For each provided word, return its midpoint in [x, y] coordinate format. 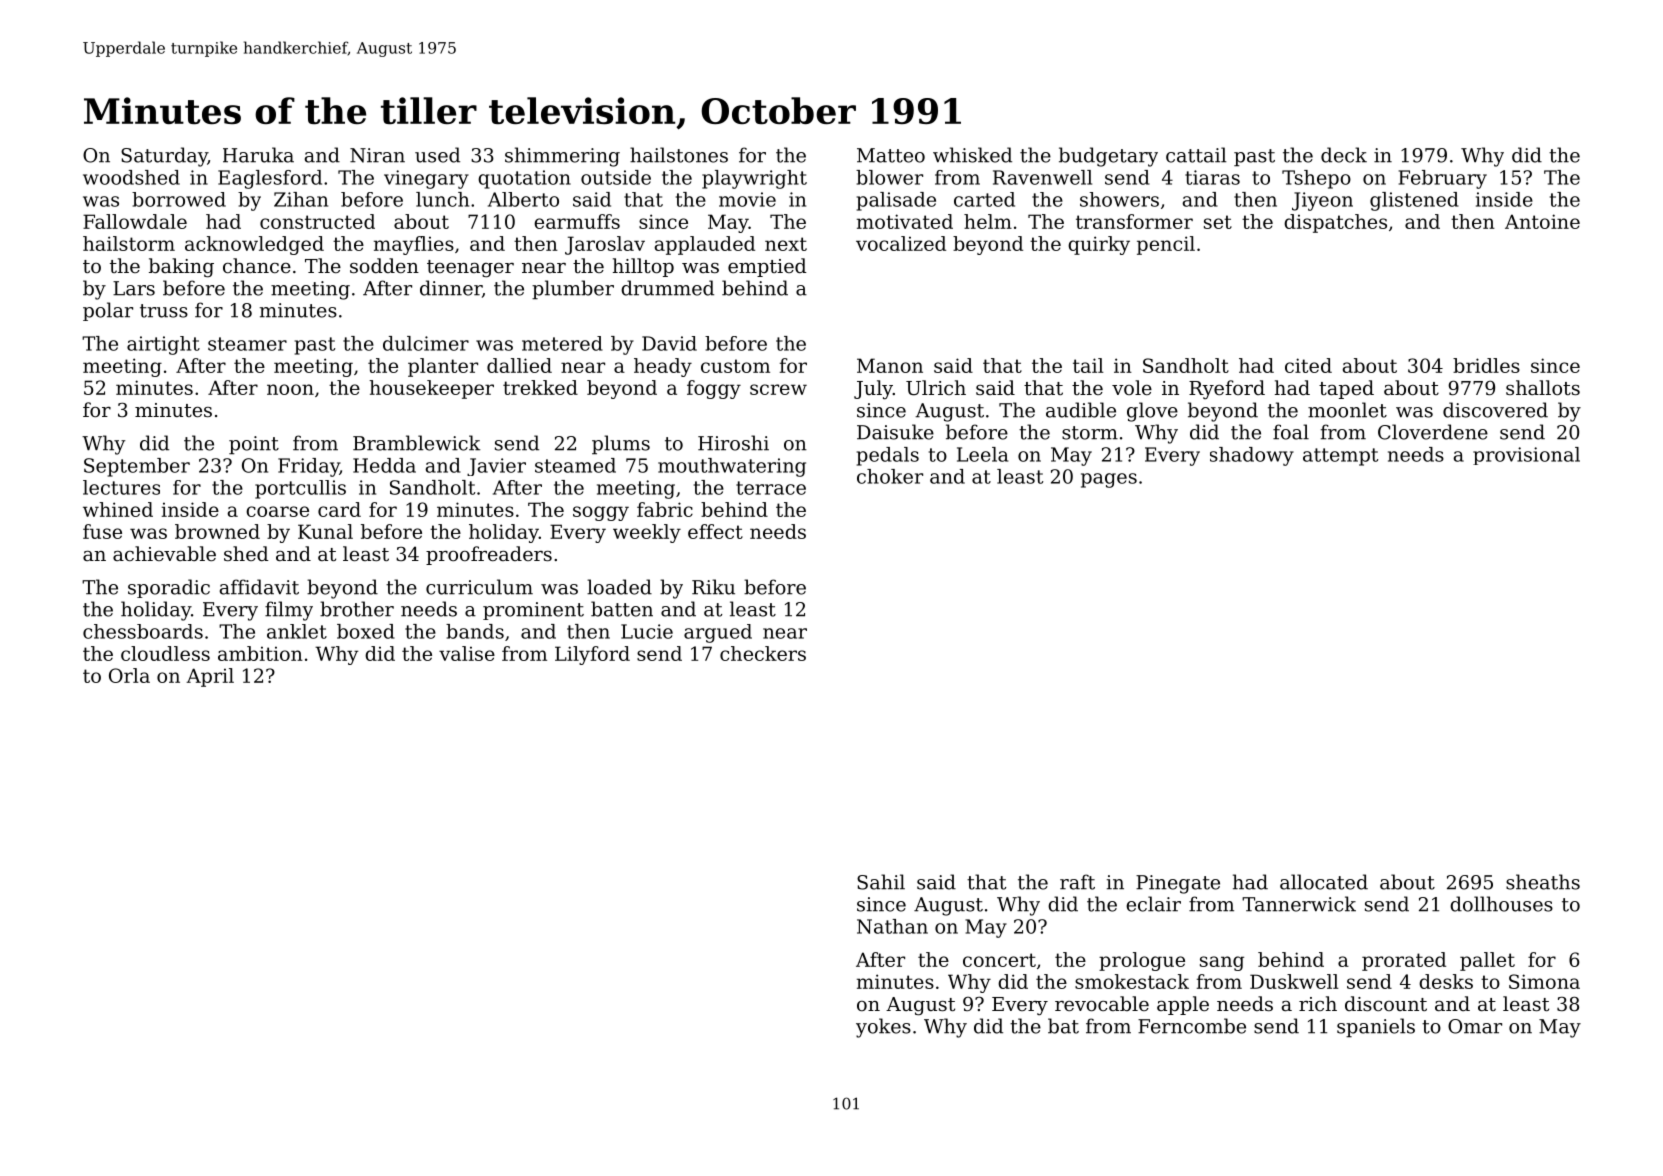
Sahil [881, 882]
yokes [883, 1028]
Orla [129, 675]
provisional [1526, 456]
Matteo [891, 155]
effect [715, 531]
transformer [1134, 221]
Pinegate [1178, 884]
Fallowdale [135, 221]
